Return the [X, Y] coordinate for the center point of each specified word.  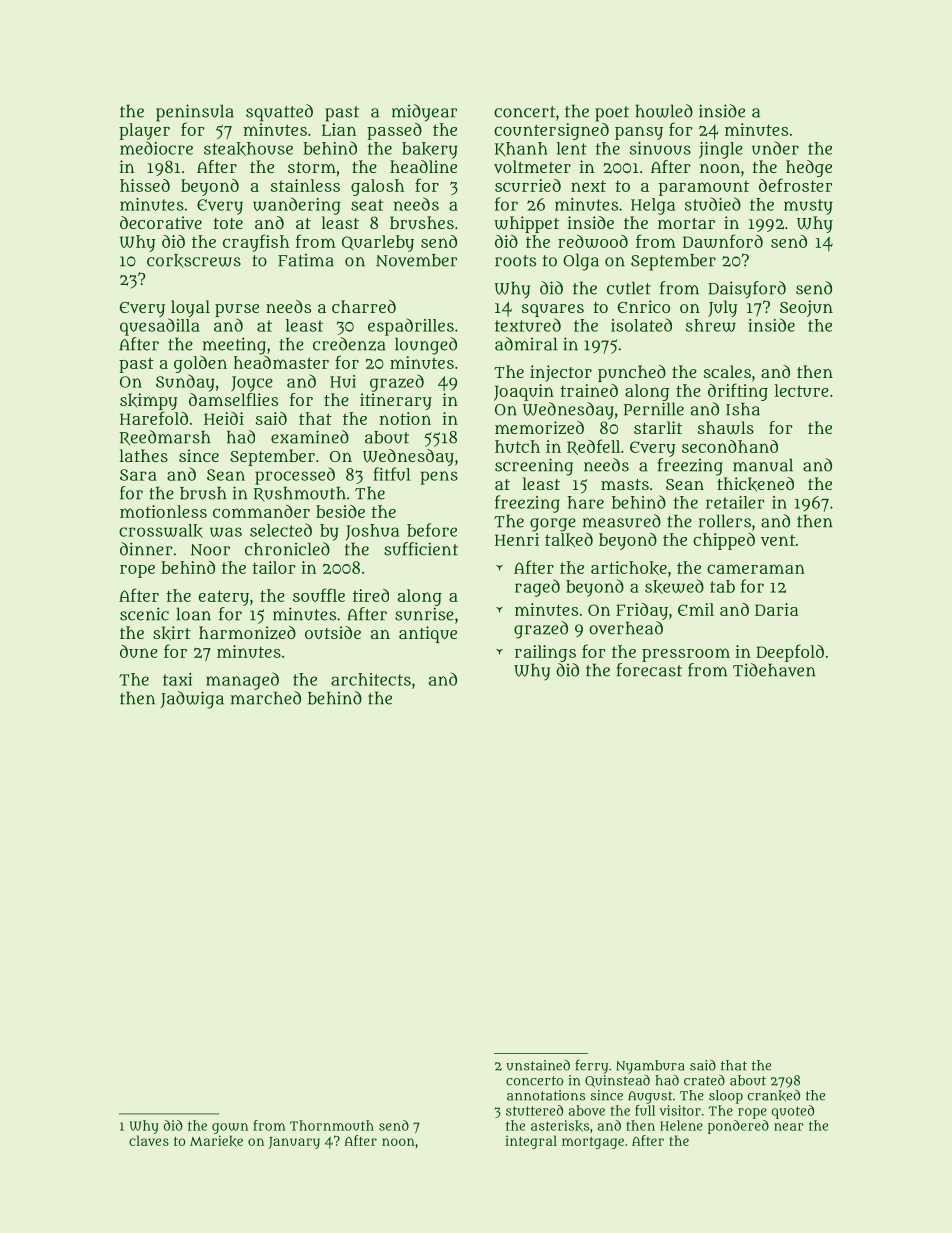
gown [230, 1128]
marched [266, 698]
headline [423, 166]
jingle [721, 150]
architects [371, 679]
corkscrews [194, 261]
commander [261, 511]
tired [371, 595]
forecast [649, 670]
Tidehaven [774, 670]
